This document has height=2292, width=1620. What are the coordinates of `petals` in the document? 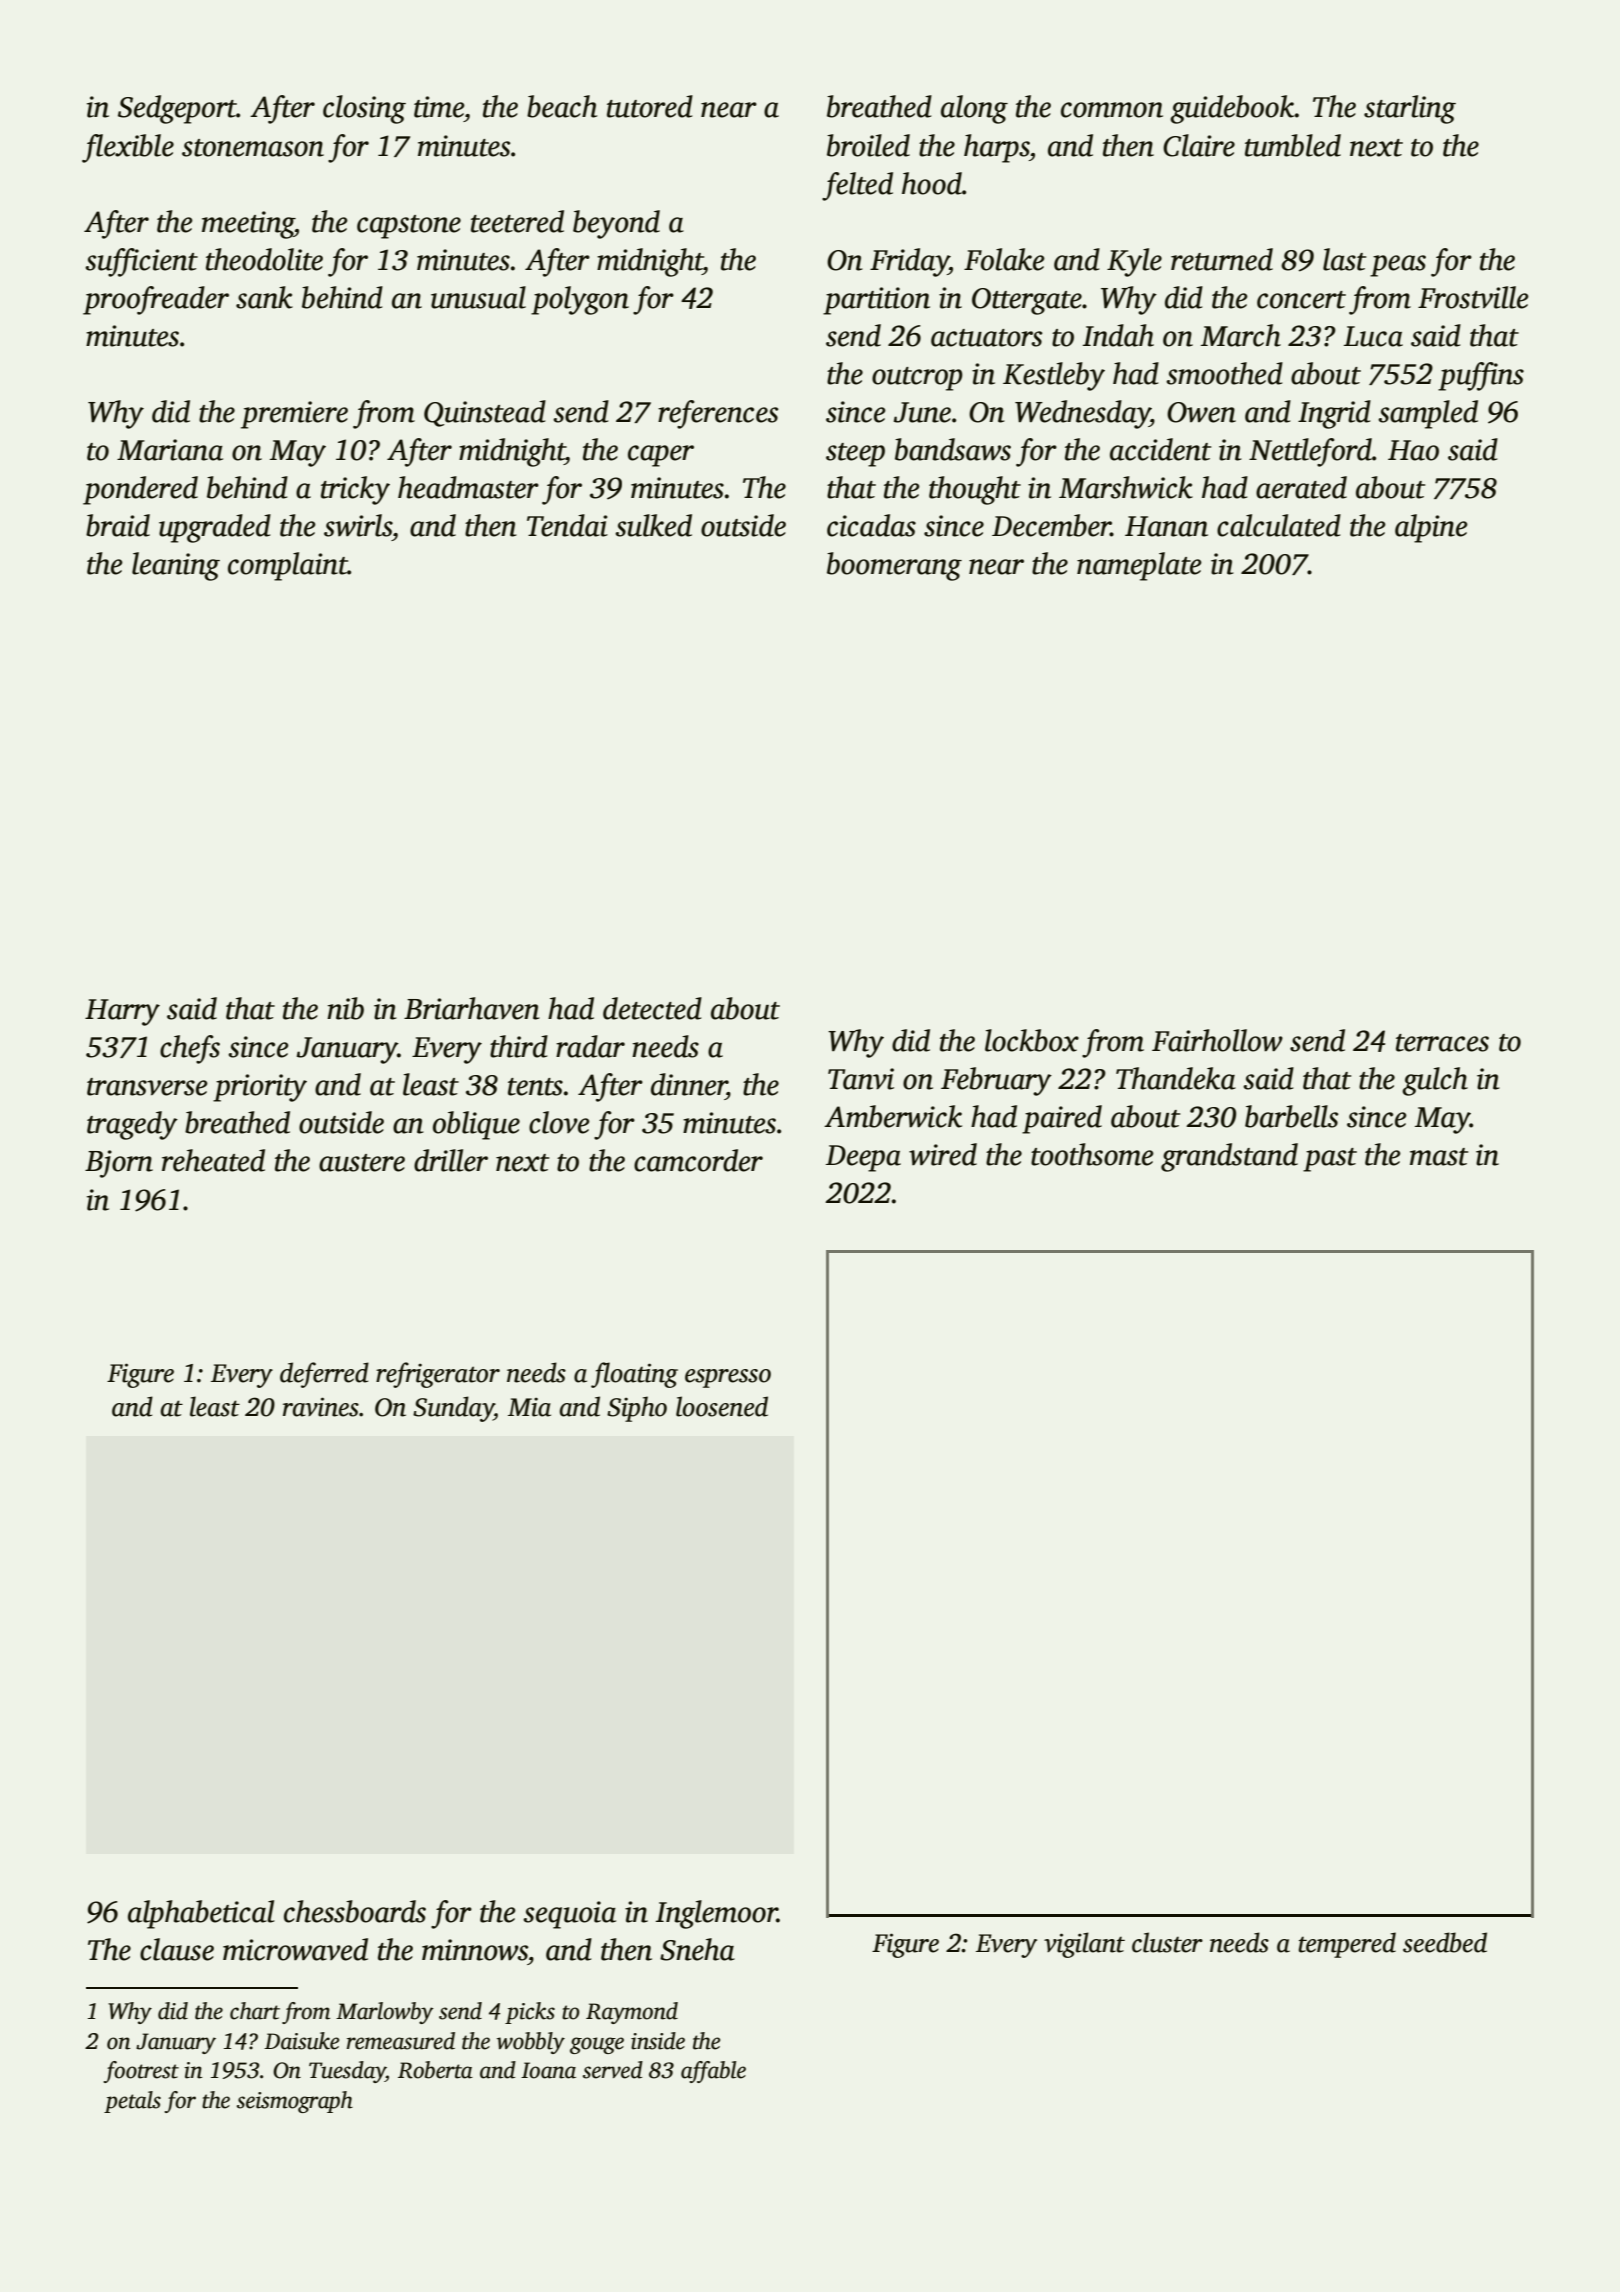 It's located at (132, 2102).
